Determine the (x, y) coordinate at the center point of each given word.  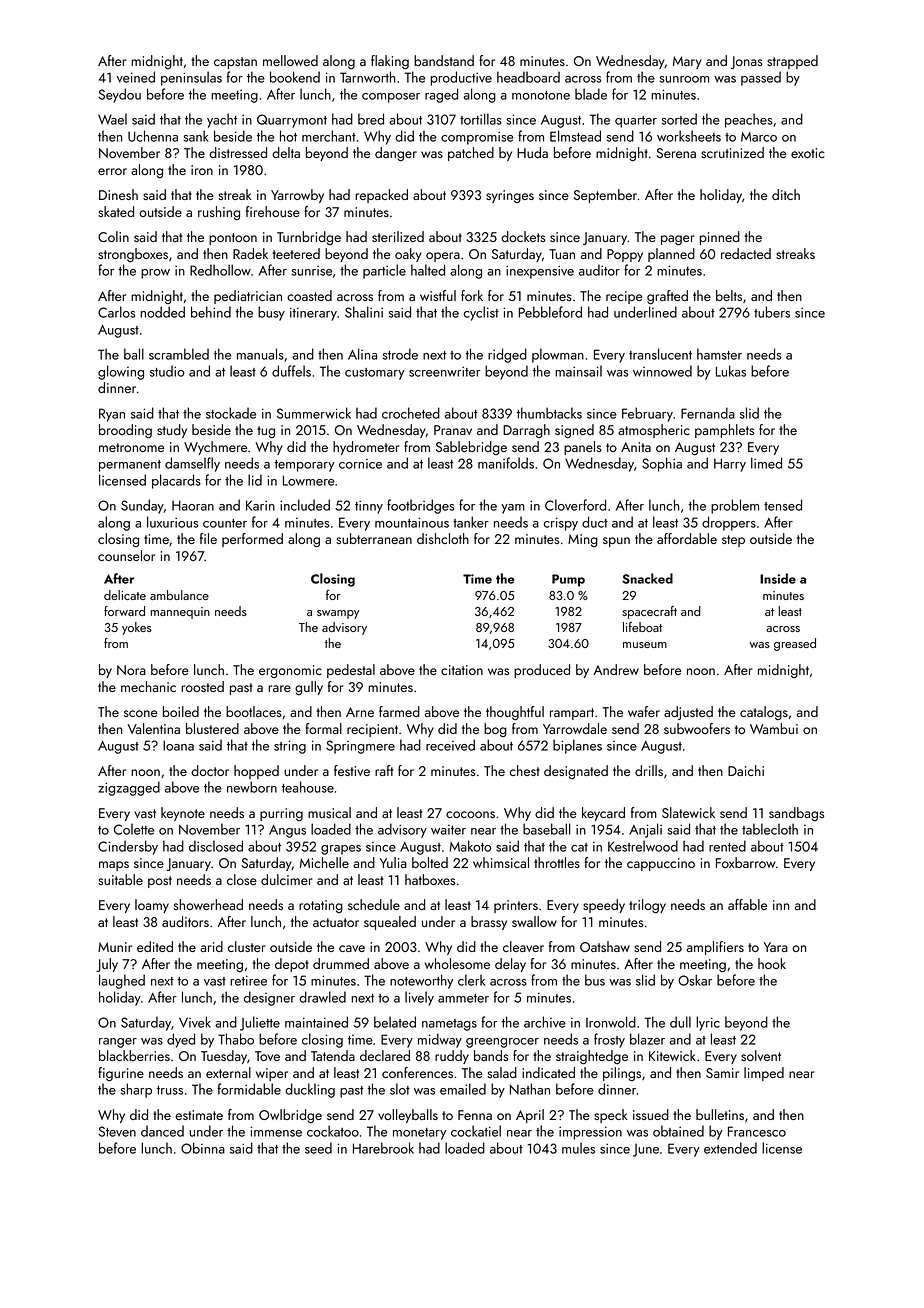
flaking (390, 62)
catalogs (764, 713)
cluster (247, 946)
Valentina (154, 728)
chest (525, 770)
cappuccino (661, 864)
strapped (792, 62)
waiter (448, 830)
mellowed (290, 60)
